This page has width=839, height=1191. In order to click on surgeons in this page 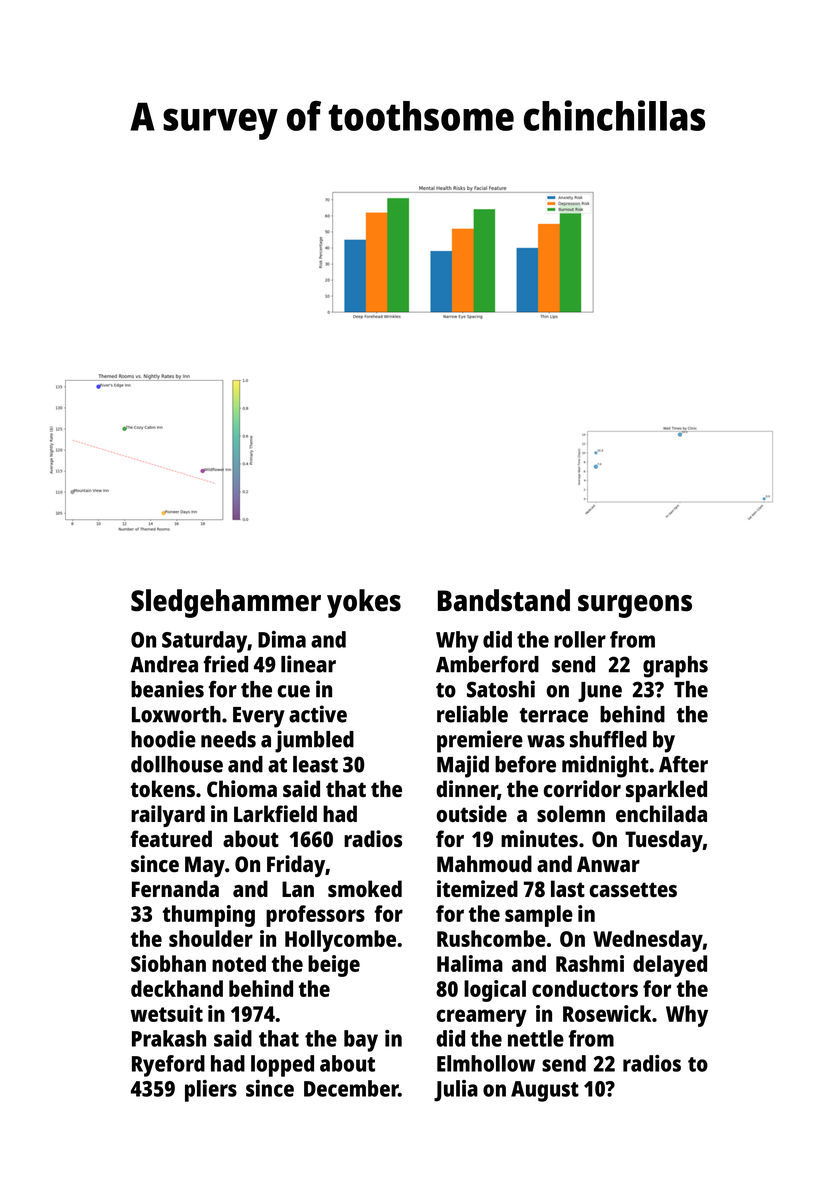, I will do `click(635, 606)`.
